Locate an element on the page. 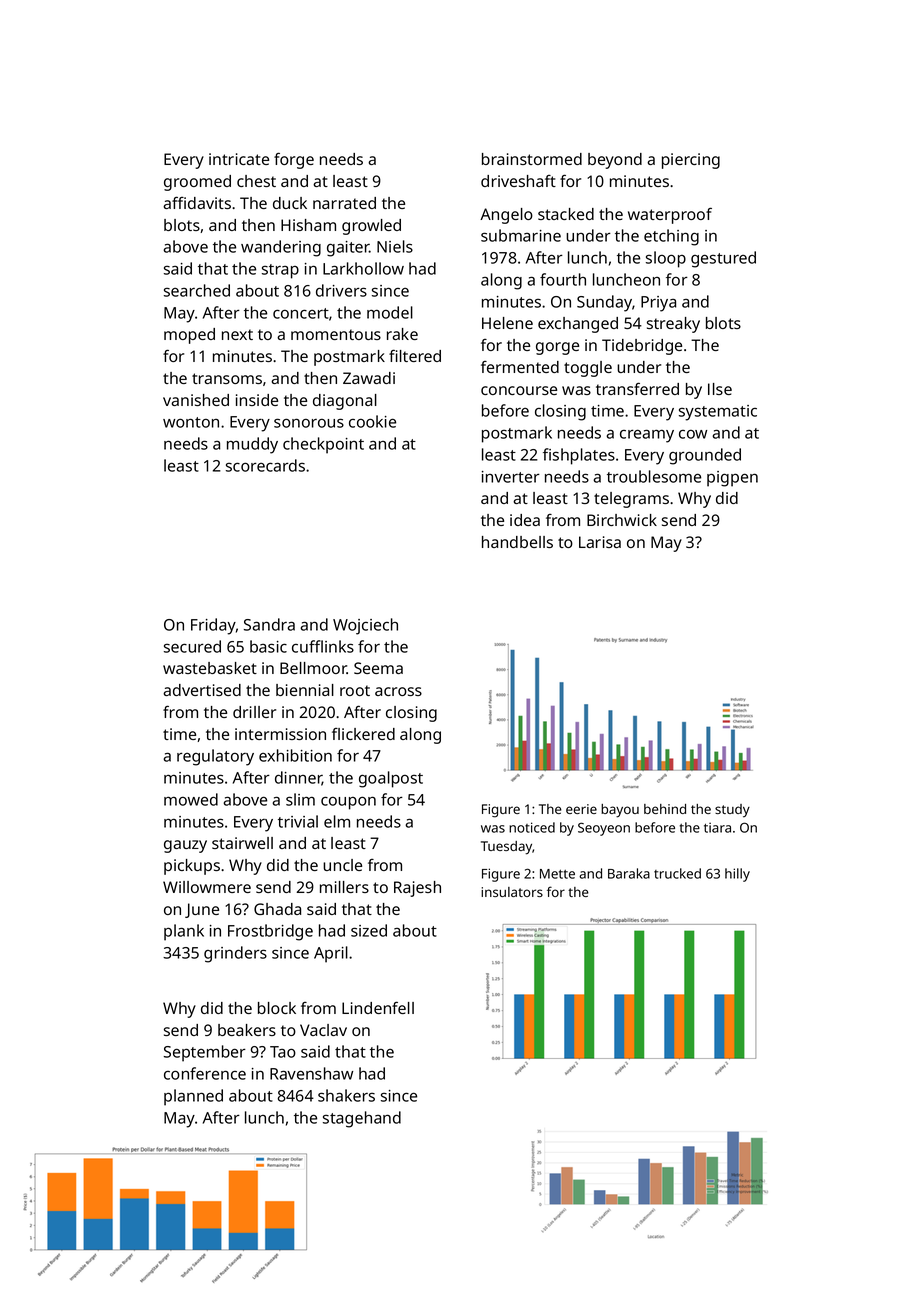 Image resolution: width=924 pixels, height=1311 pixels. piercing is located at coordinates (691, 161).
